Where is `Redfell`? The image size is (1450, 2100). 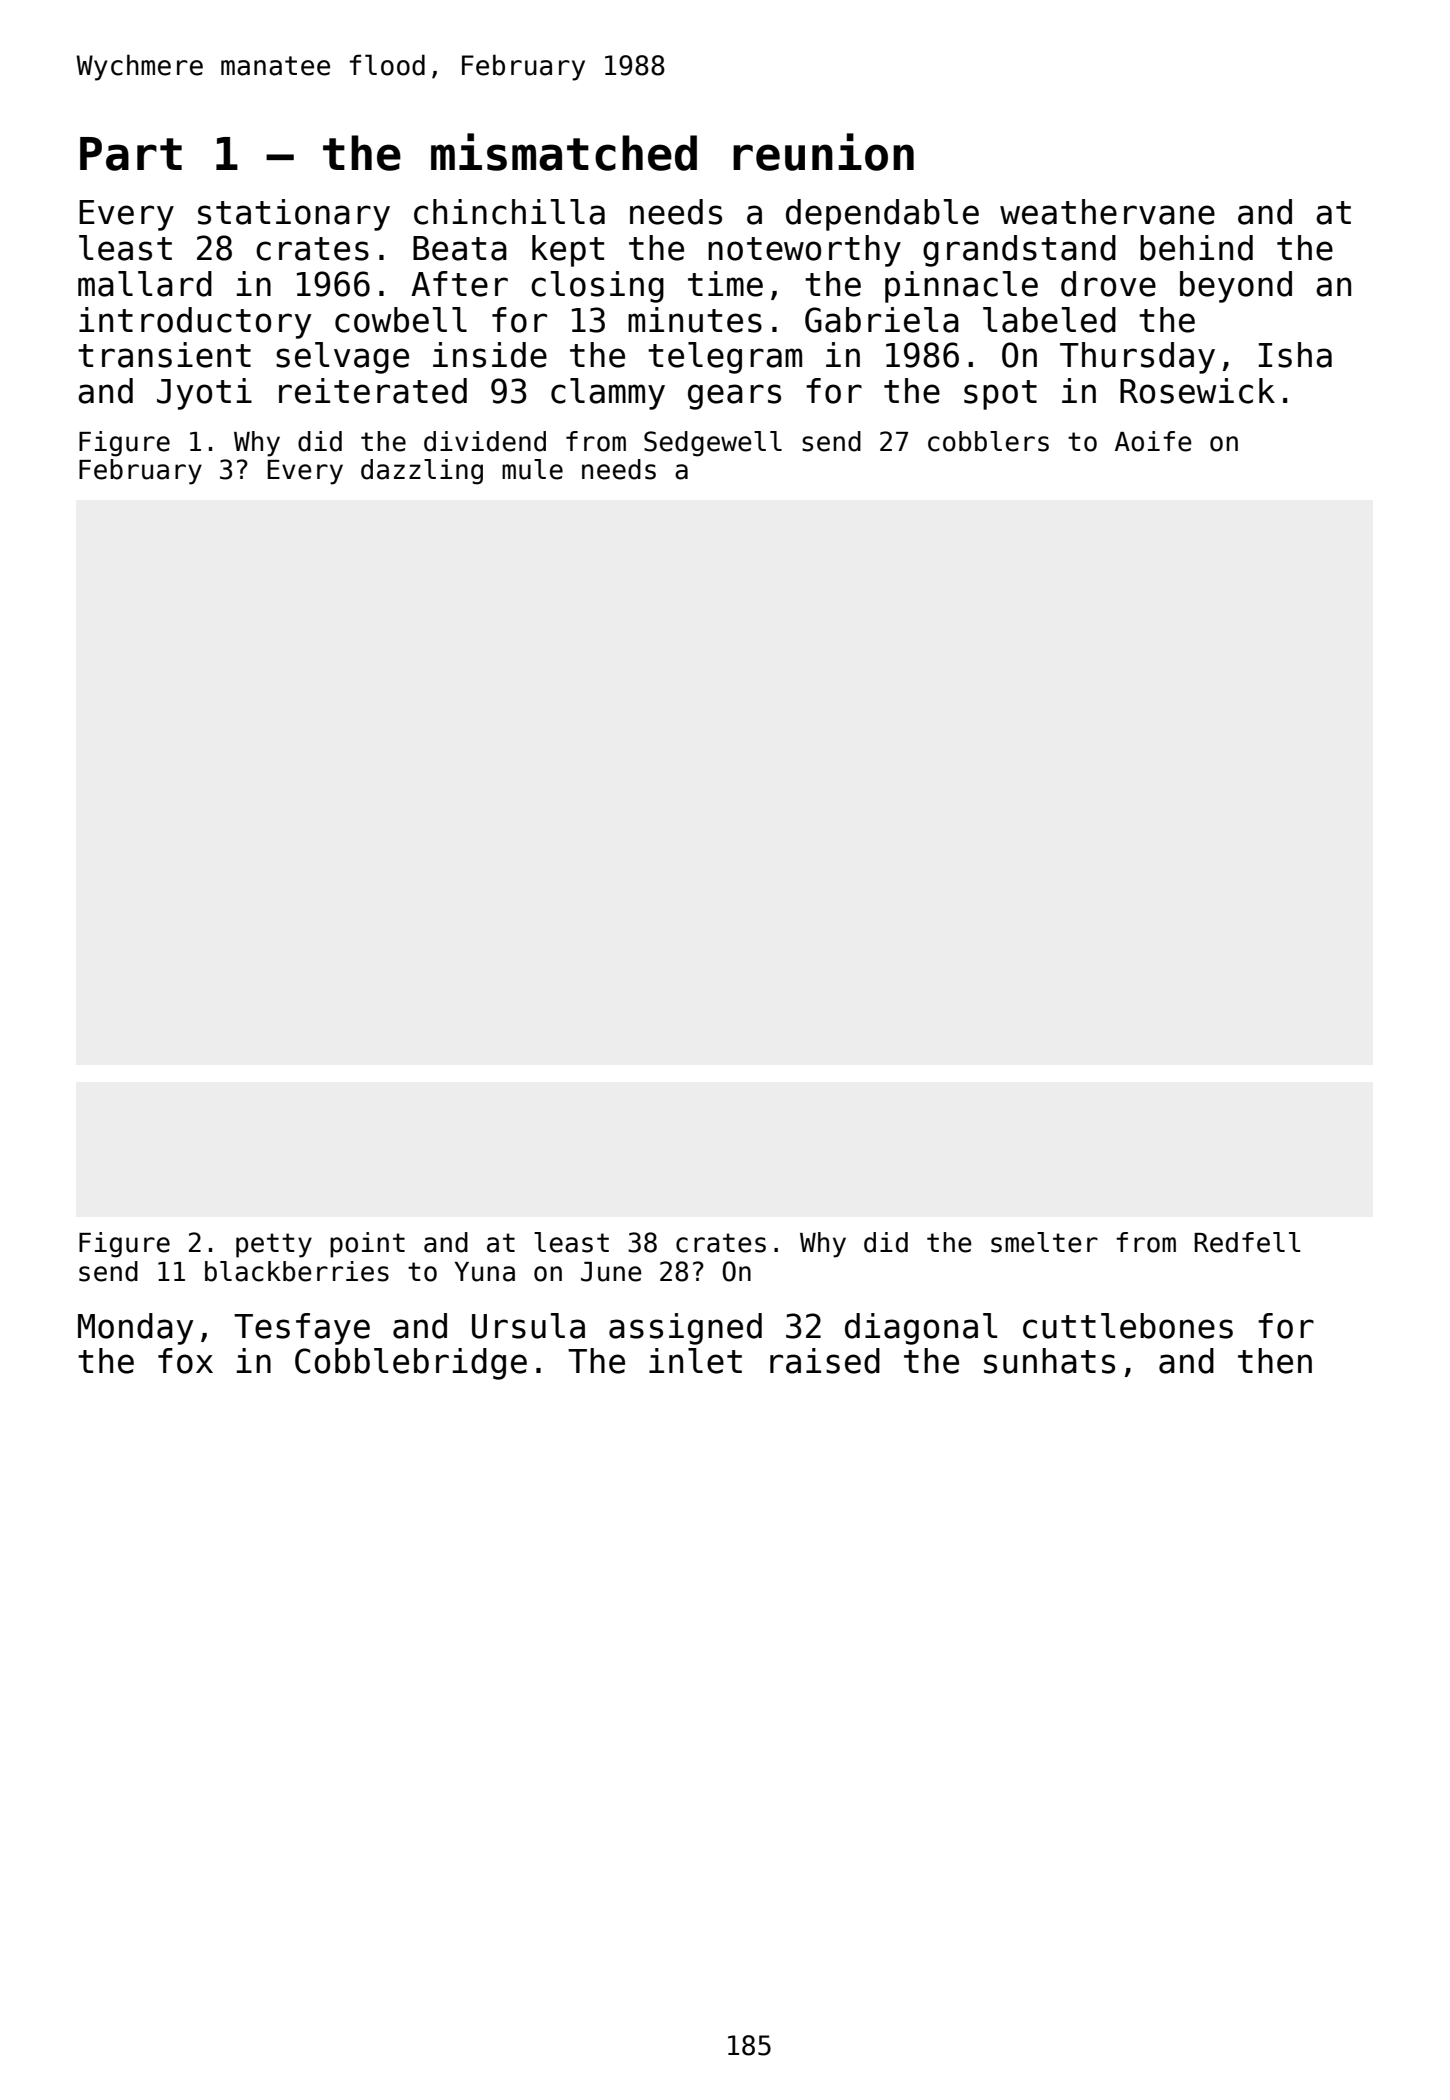
Redfell is located at coordinates (1247, 1242).
